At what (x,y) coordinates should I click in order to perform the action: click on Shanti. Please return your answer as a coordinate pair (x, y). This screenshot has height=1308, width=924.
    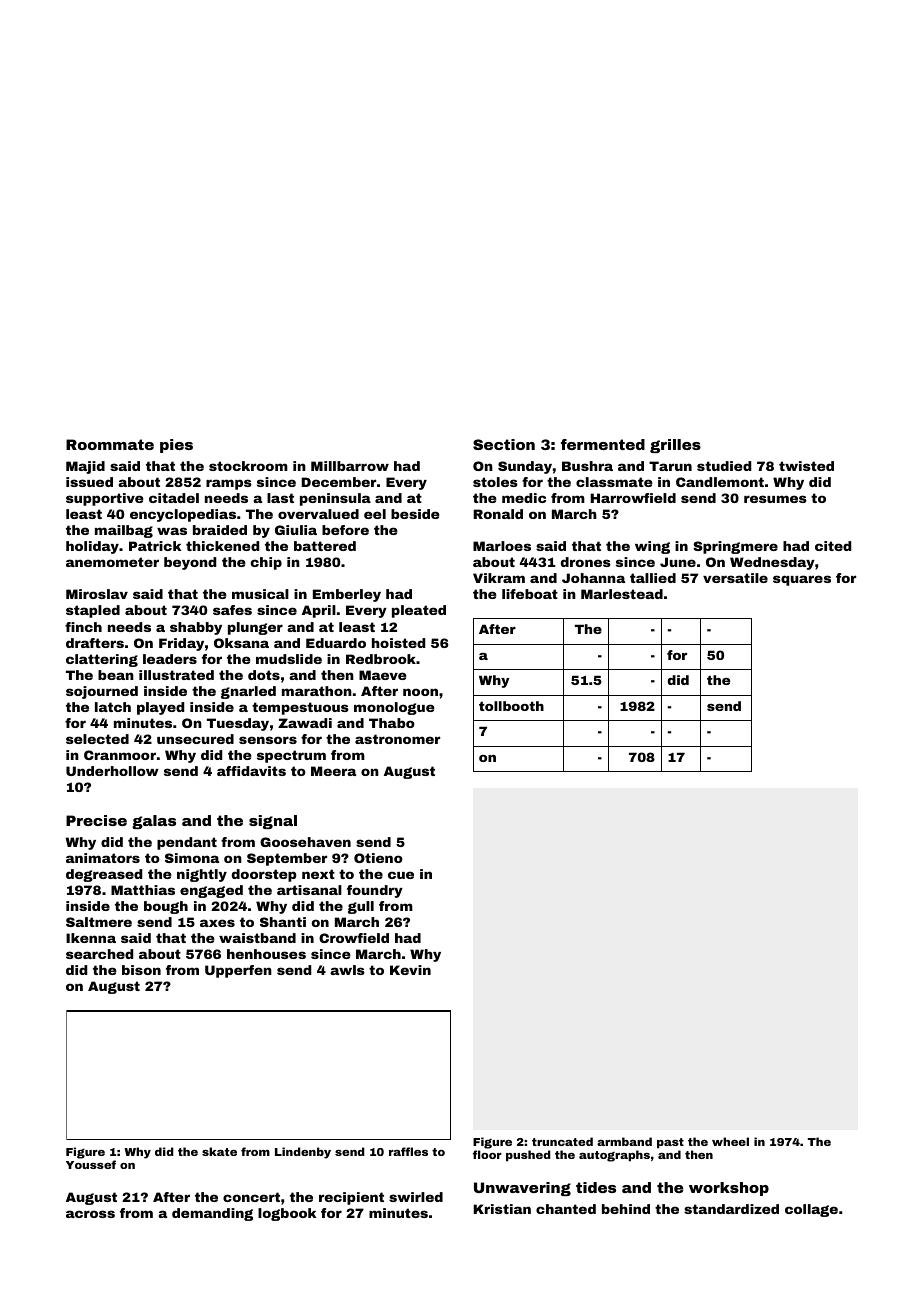
    Looking at the image, I should click on (283, 922).
